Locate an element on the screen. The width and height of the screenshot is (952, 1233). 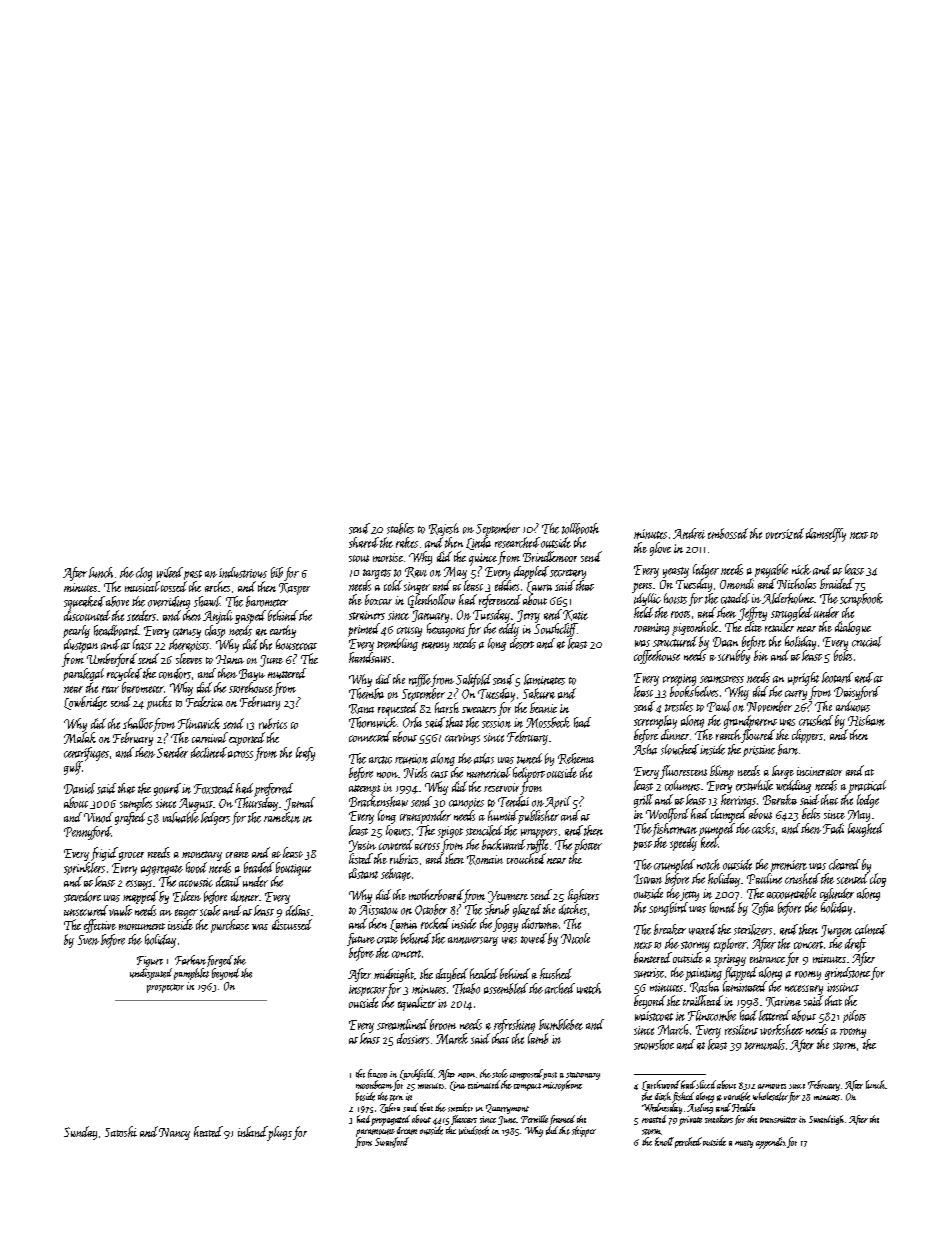
April is located at coordinates (558, 802).
